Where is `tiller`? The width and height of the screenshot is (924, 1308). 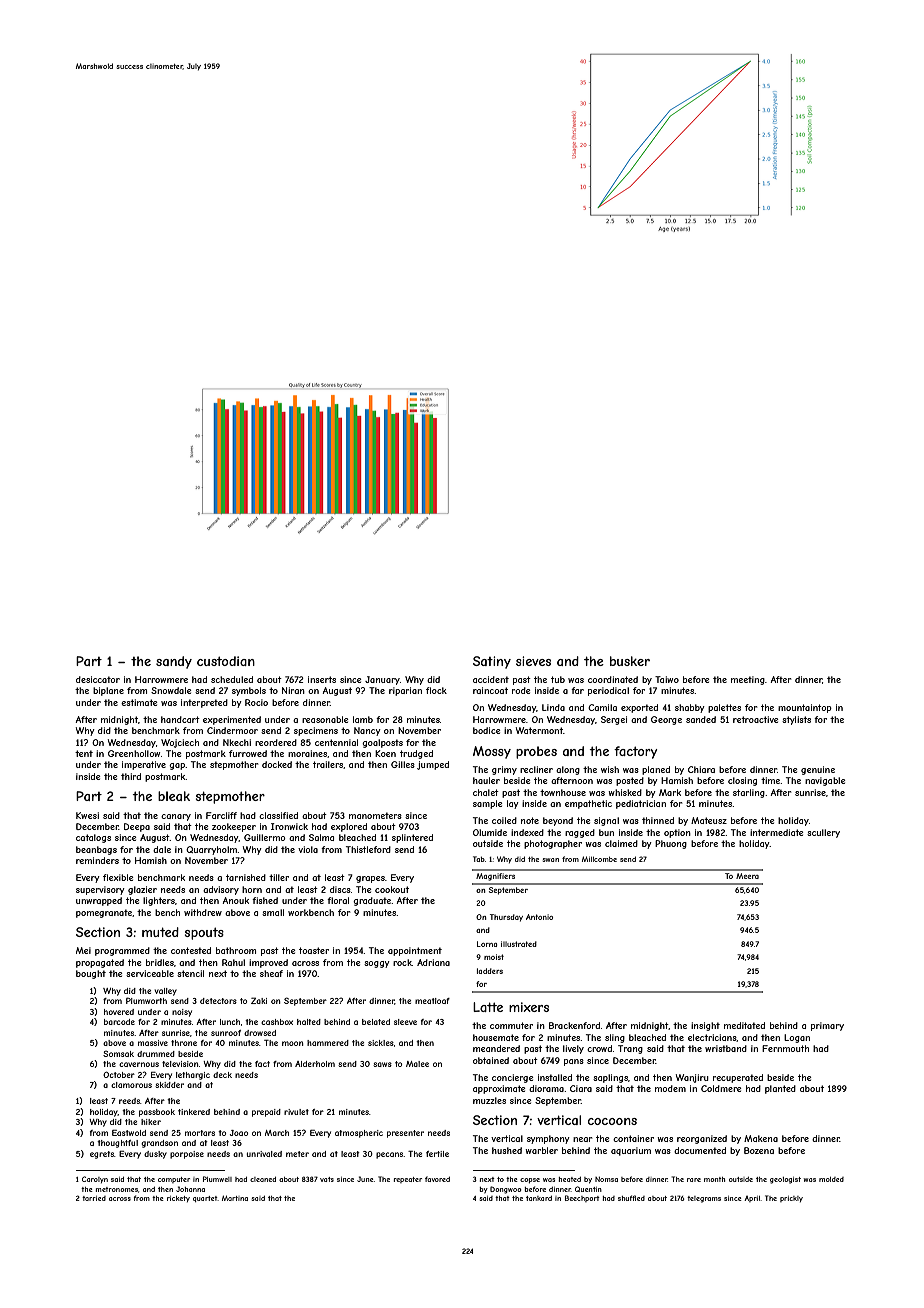
tiller is located at coordinates (279, 877).
